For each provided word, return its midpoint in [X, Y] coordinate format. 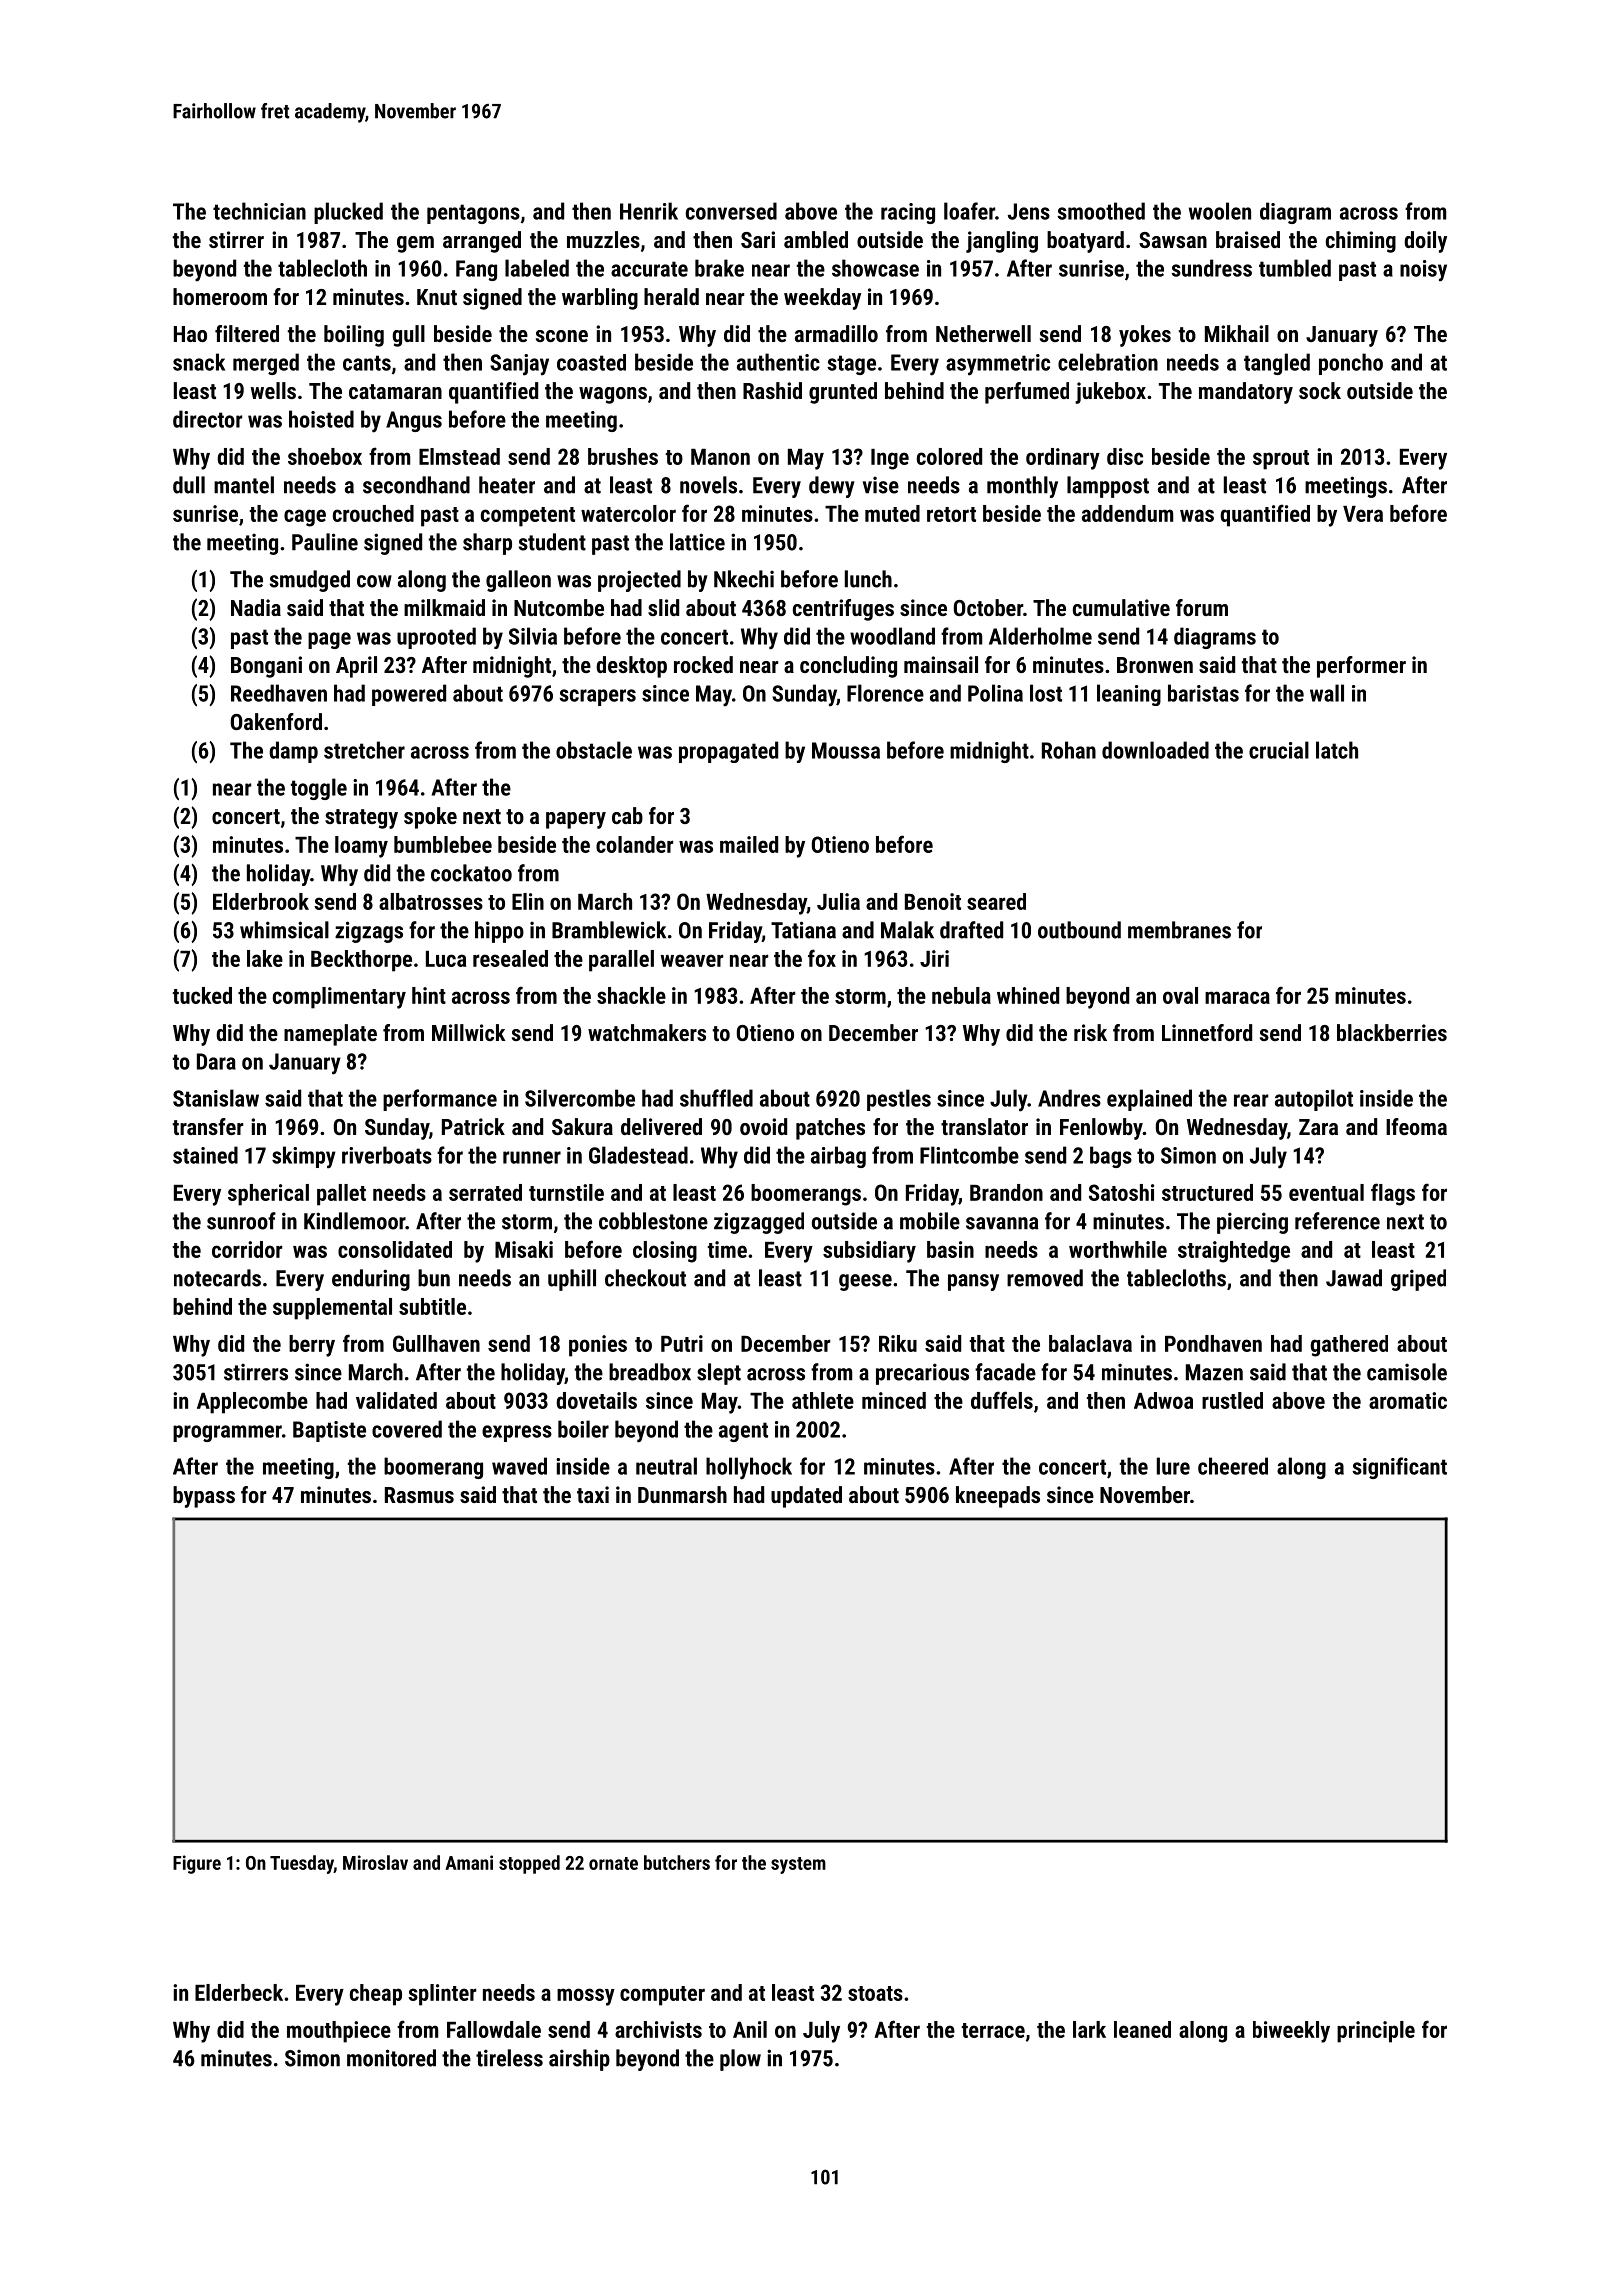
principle [1376, 2032]
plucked [348, 213]
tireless [509, 2058]
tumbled [1295, 268]
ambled [816, 239]
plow [740, 2060]
